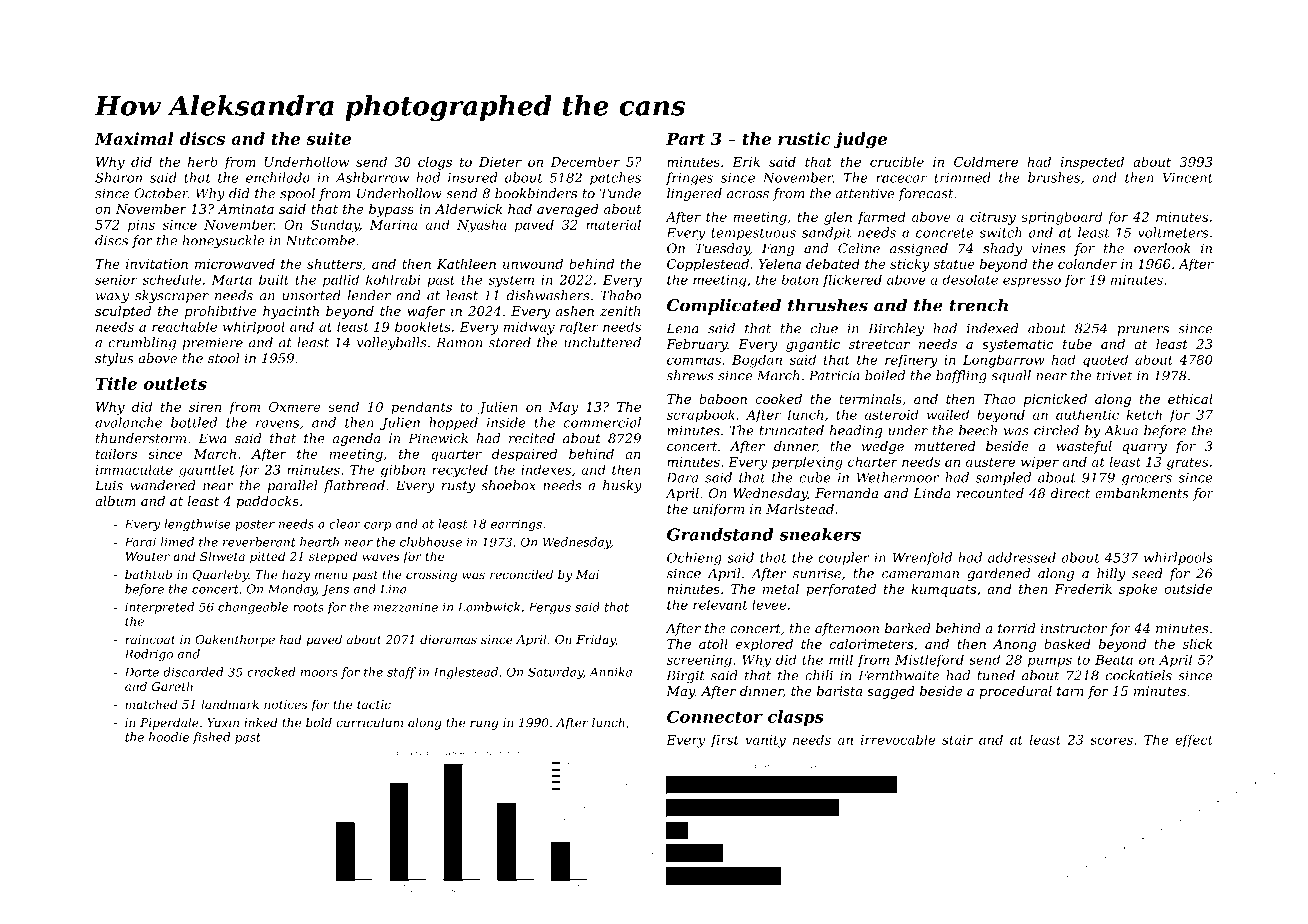  Describe the element at coordinates (532, 438) in the document. I see `recited` at that location.
